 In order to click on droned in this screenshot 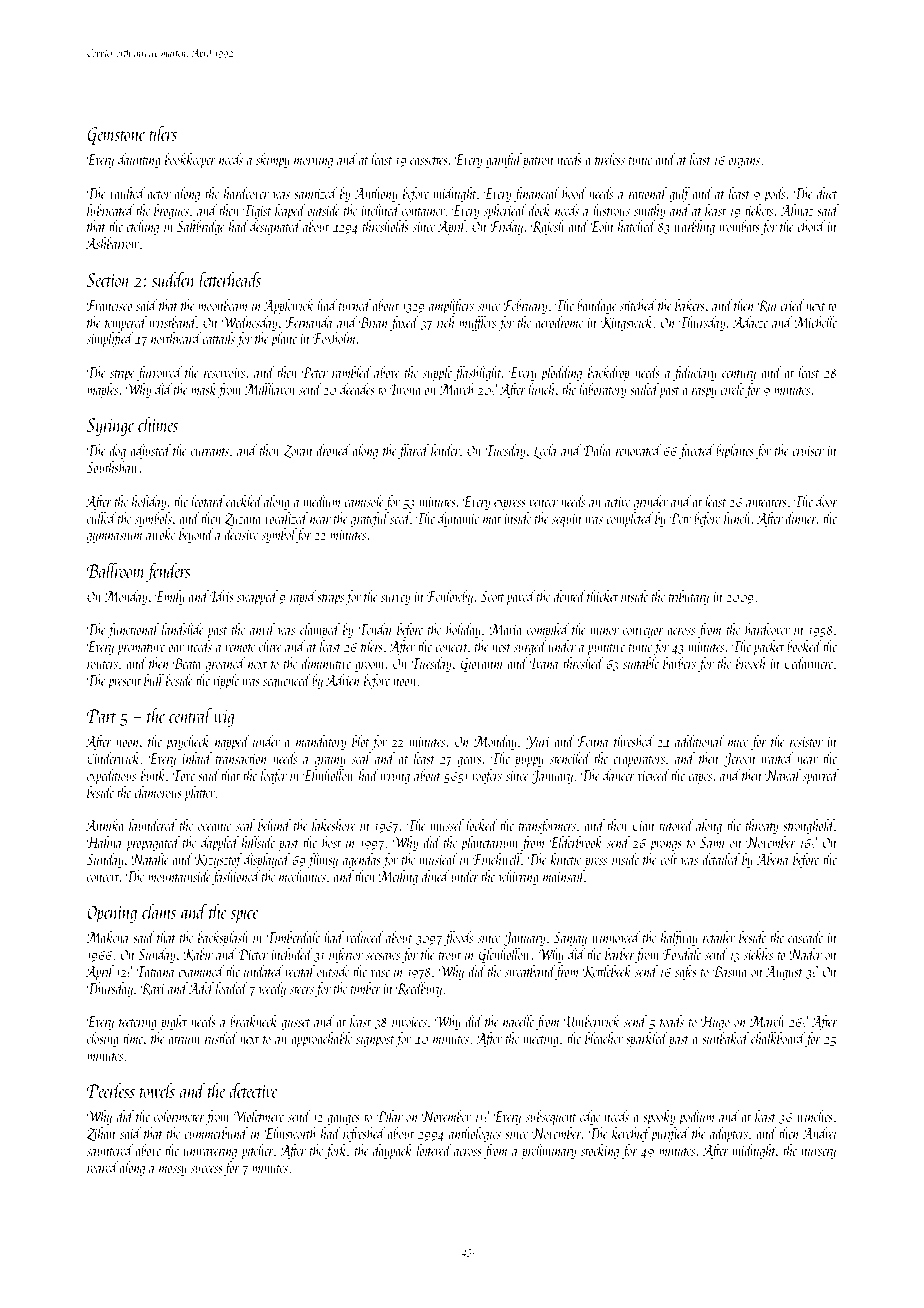, I will do `click(333, 450)`.
